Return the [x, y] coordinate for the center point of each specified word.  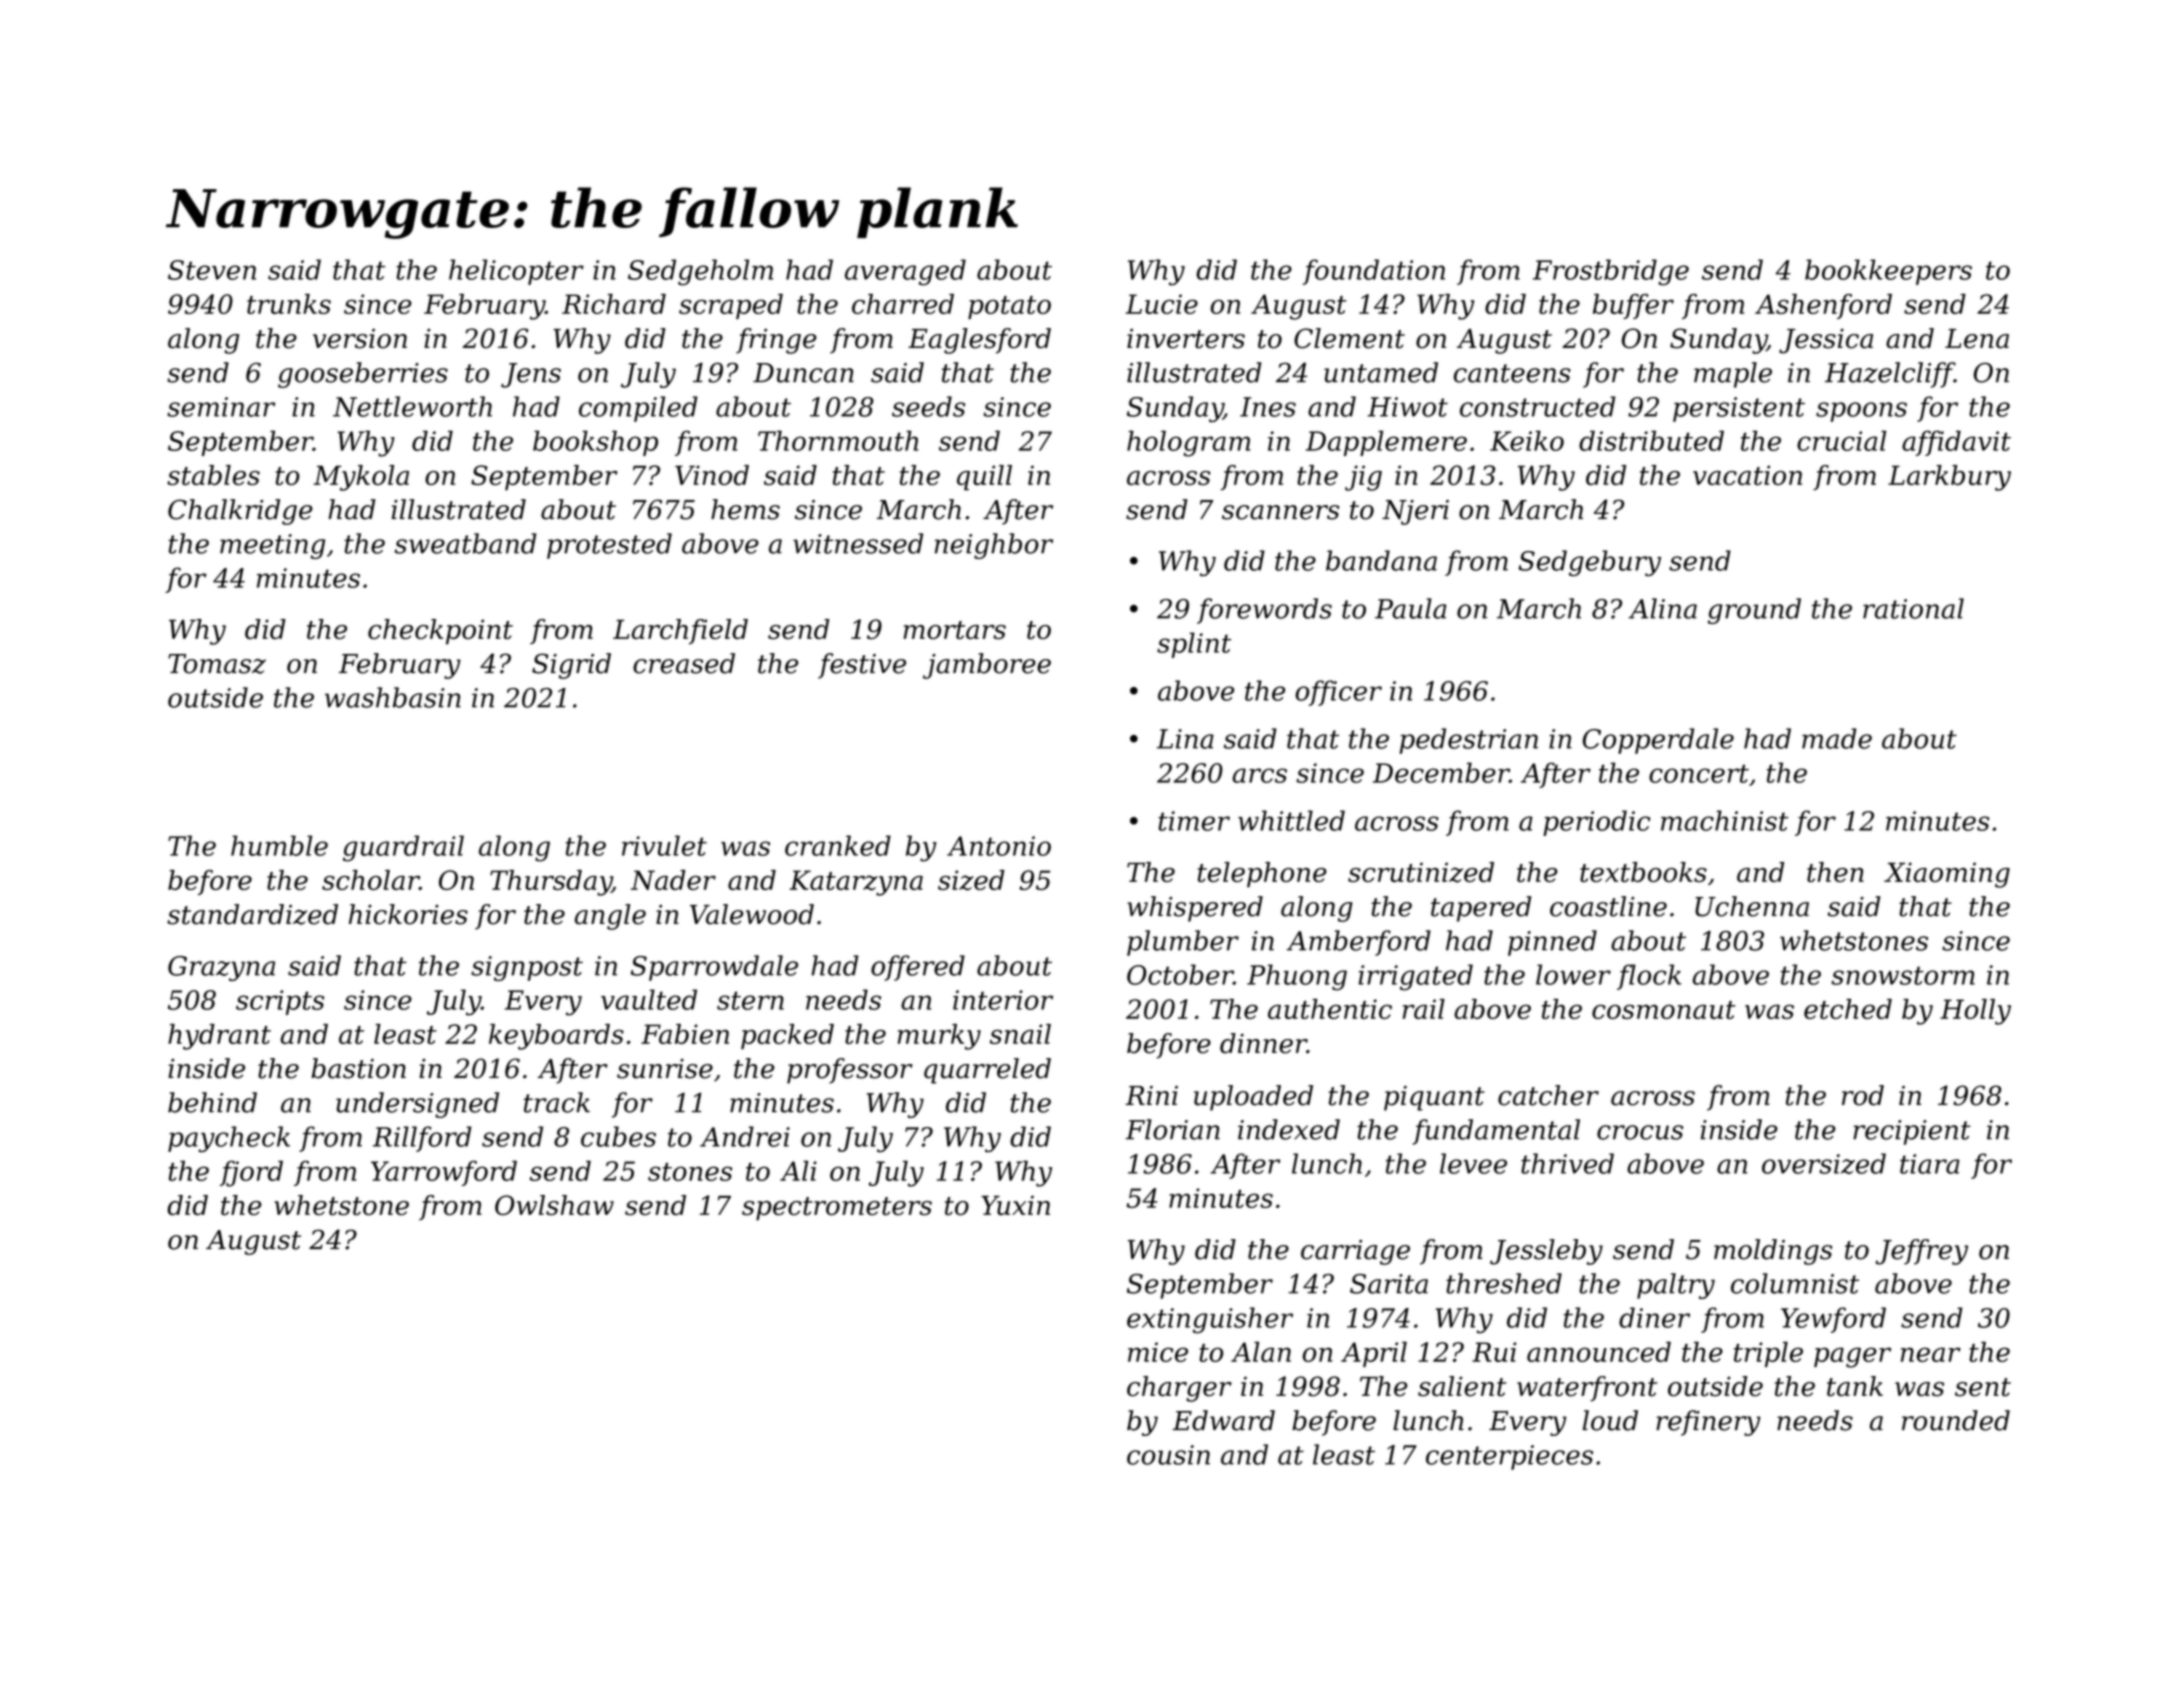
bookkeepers [1888, 272]
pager [1852, 1357]
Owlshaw [554, 1205]
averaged [905, 272]
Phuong [1297, 977]
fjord [251, 1174]
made [1837, 738]
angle [610, 917]
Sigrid [571, 666]
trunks [289, 304]
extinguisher [1210, 1320]
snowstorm [1903, 975]
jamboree [987, 666]
